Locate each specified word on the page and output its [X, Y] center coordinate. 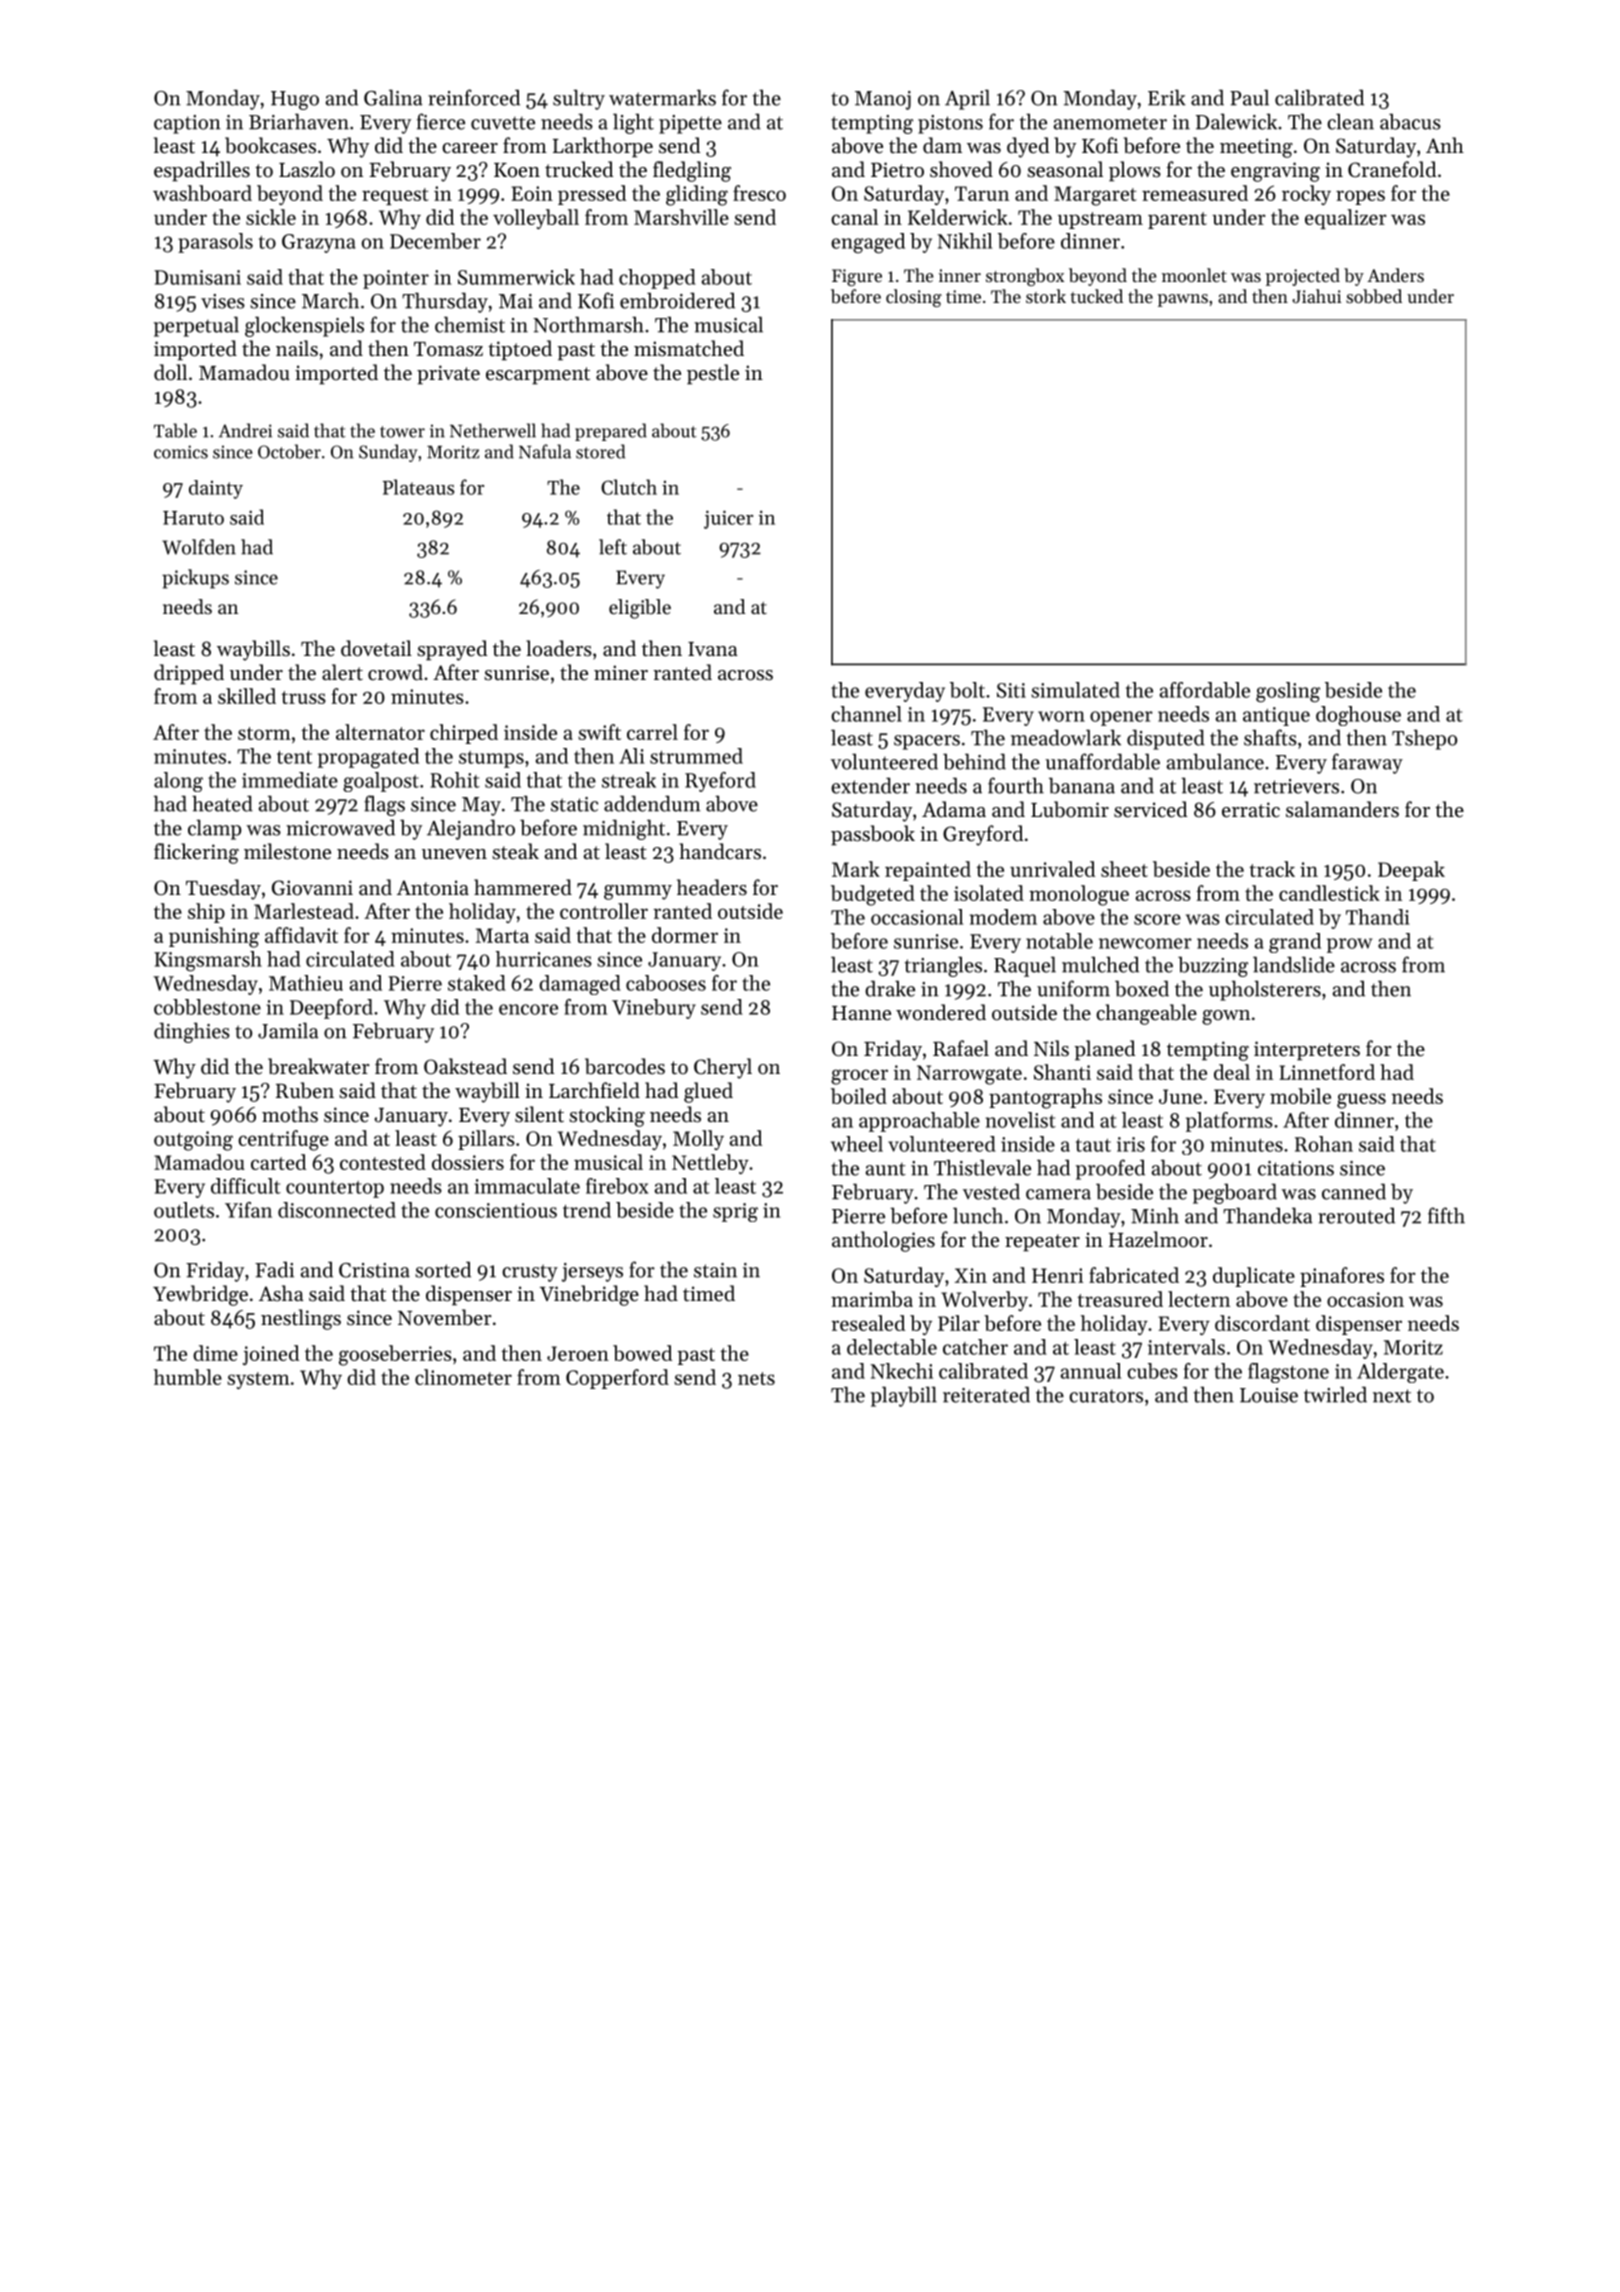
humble [188, 1377]
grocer [859, 1077]
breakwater [319, 1066]
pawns [1183, 300]
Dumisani [197, 277]
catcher [975, 1347]
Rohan [1324, 1144]
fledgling [692, 171]
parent [1177, 220]
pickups [195, 579]
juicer [728, 519]
